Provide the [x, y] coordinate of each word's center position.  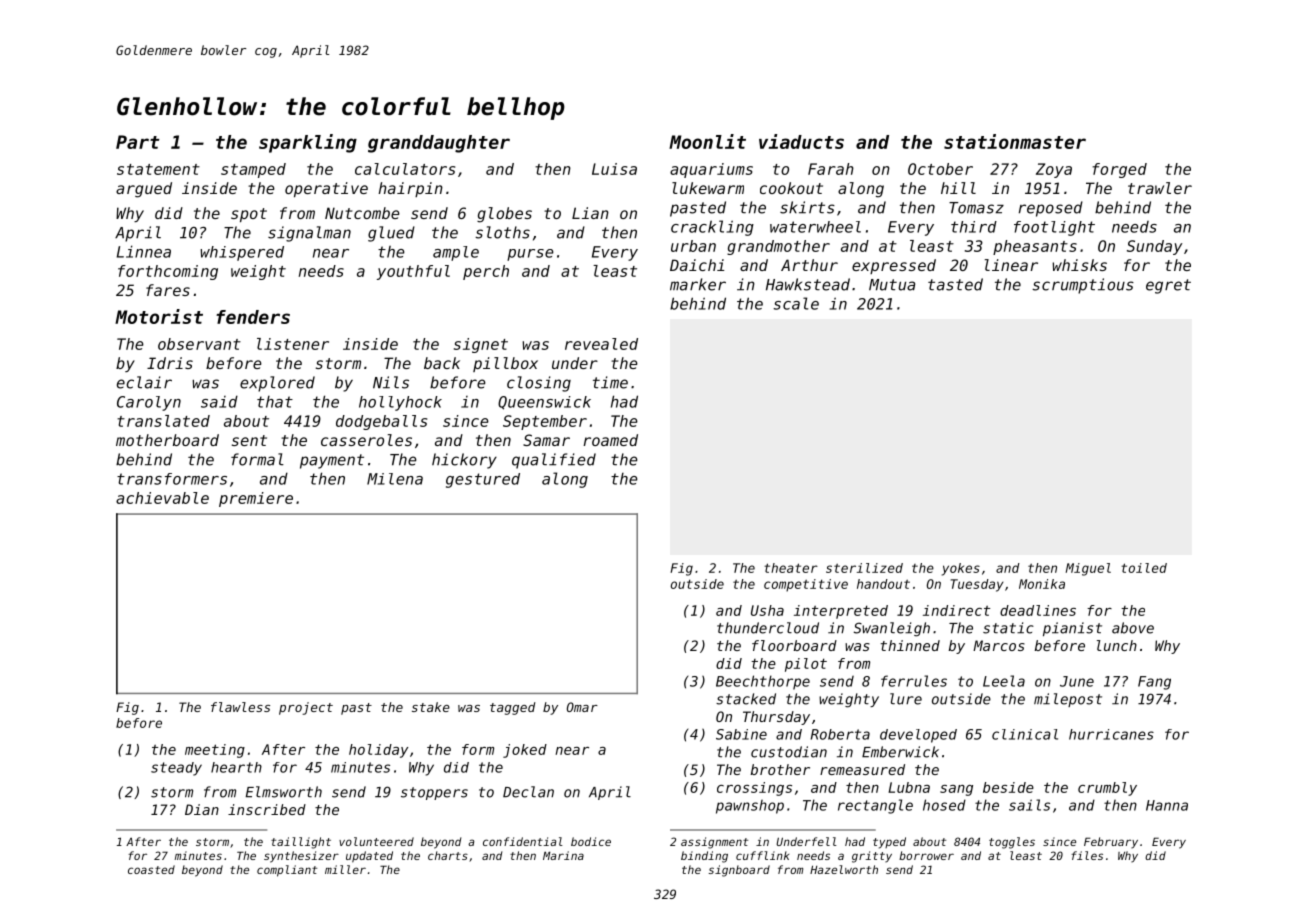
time [610, 382]
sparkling [308, 143]
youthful [413, 272]
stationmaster [1015, 141]
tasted [955, 284]
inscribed [267, 809]
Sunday [1154, 247]
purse [530, 255]
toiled [1144, 568]
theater [791, 568]
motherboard [167, 440]
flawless [240, 707]
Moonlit [707, 141]
